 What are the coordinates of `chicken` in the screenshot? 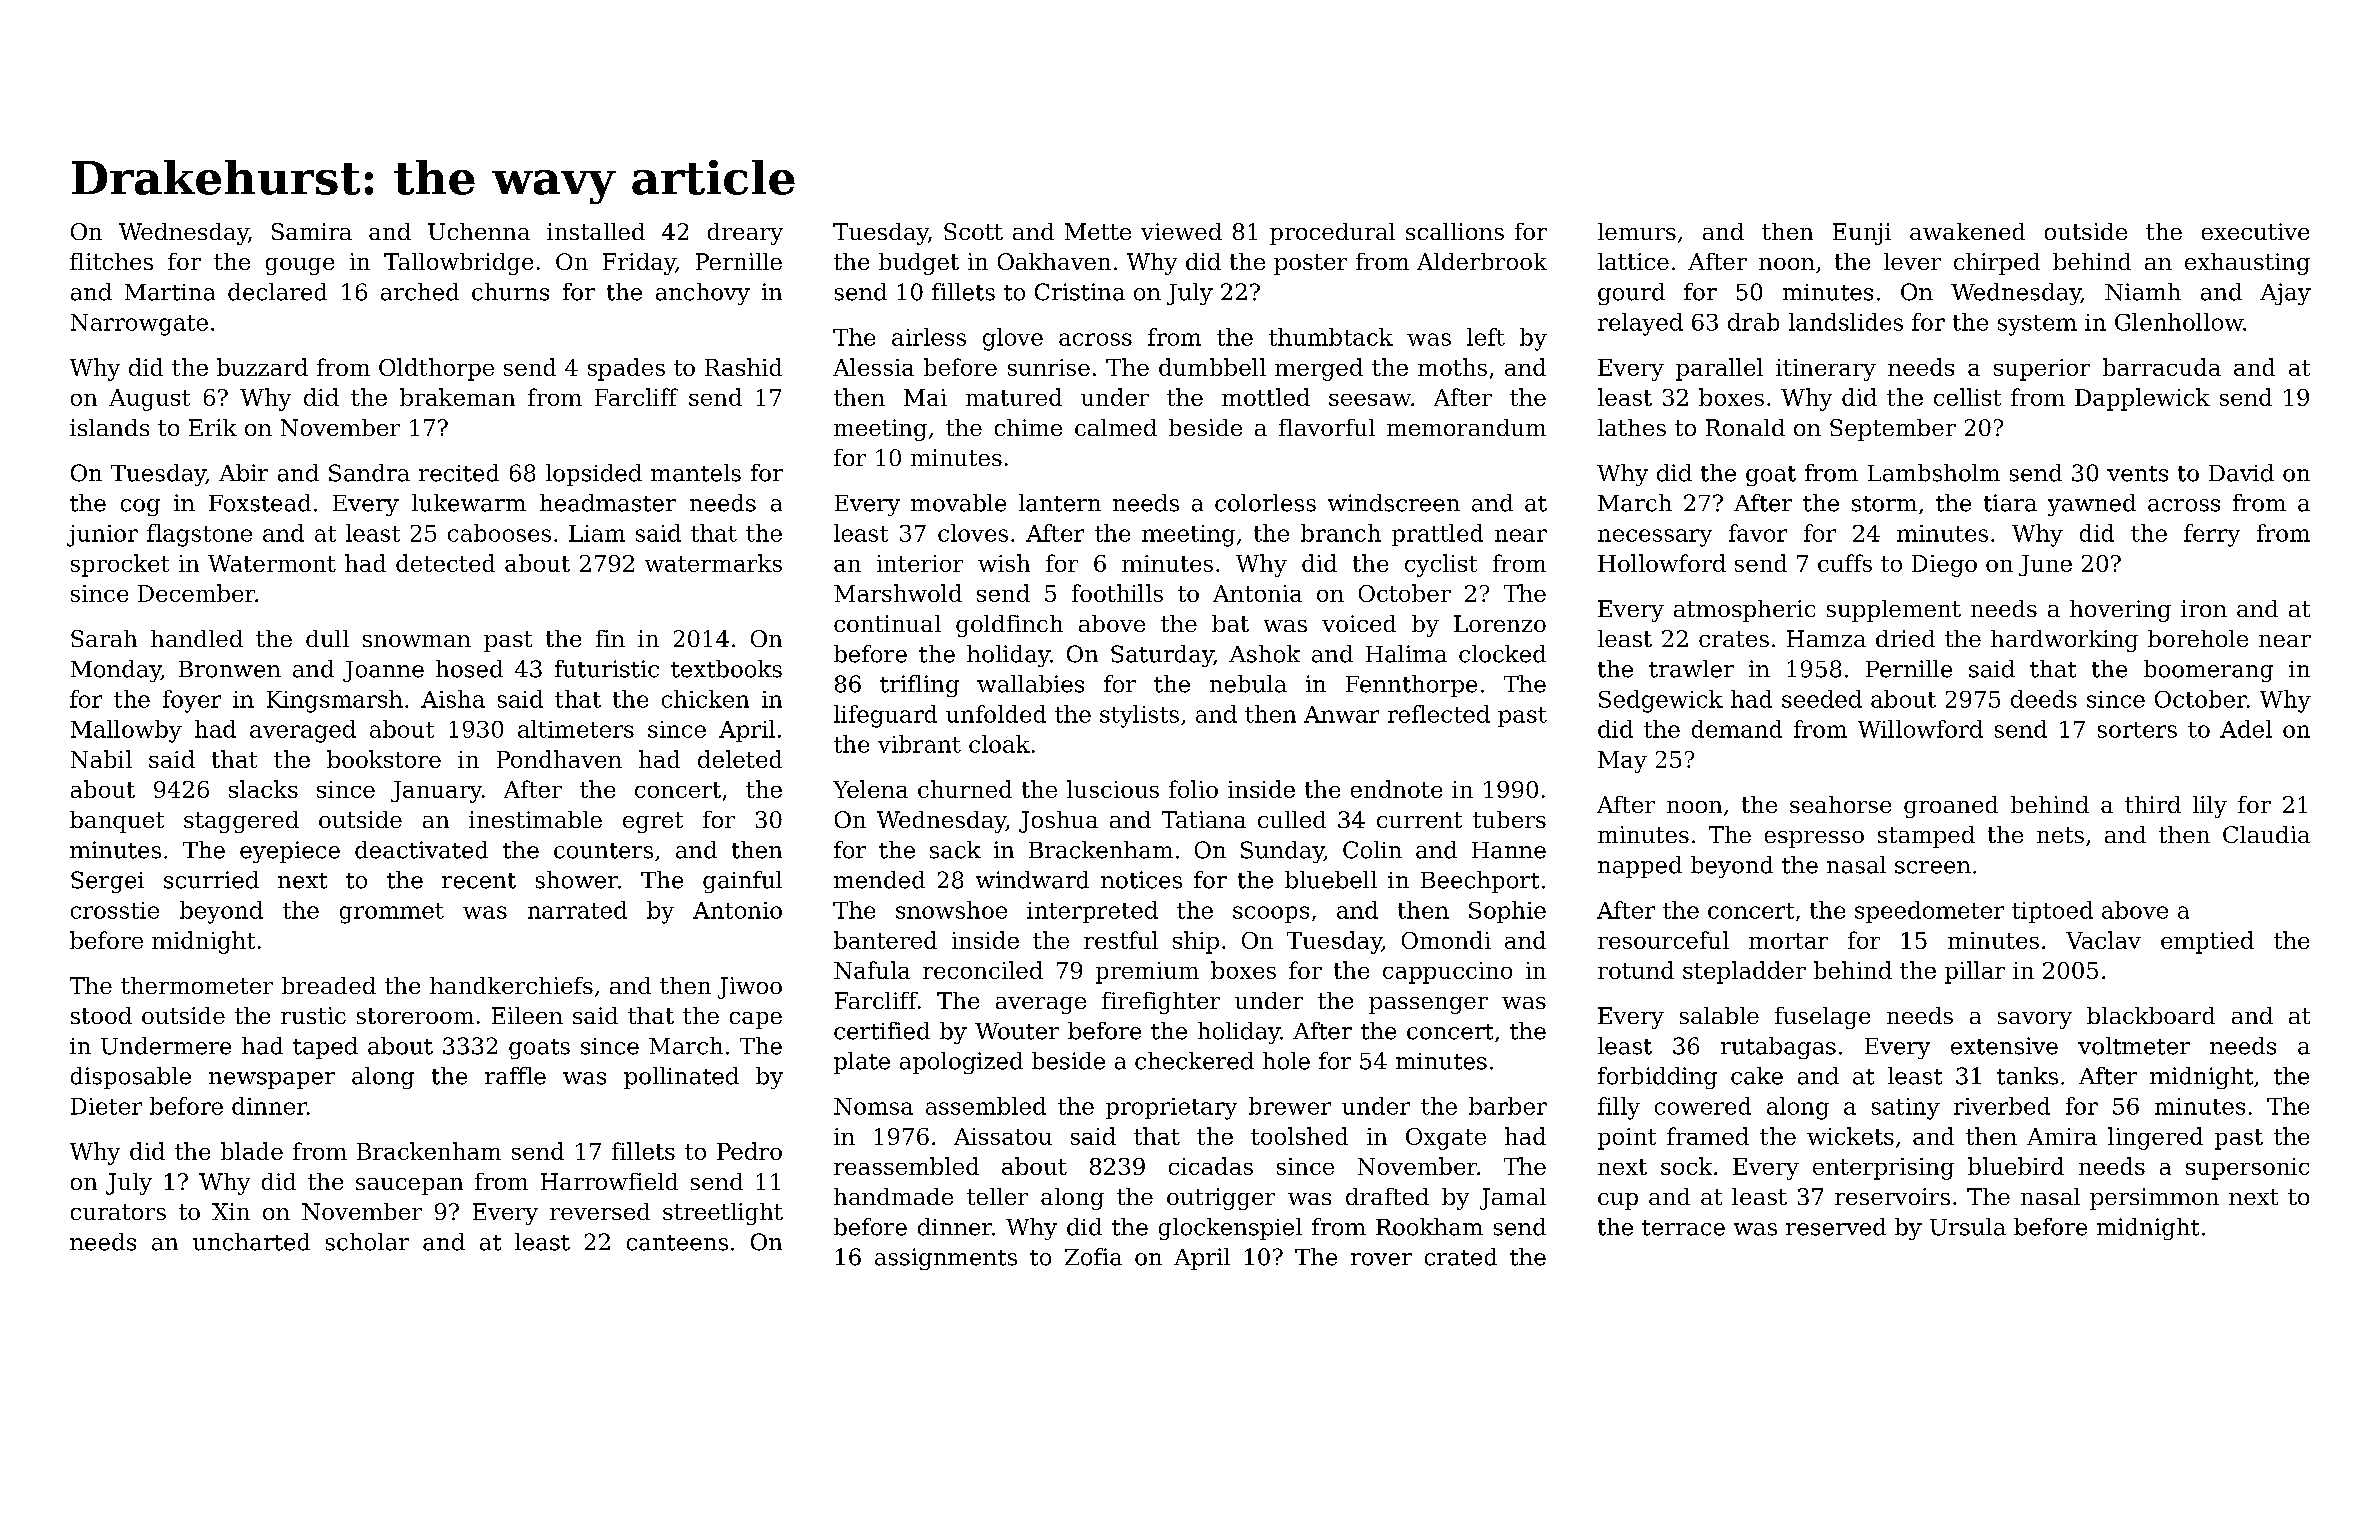 It's located at (705, 699).
